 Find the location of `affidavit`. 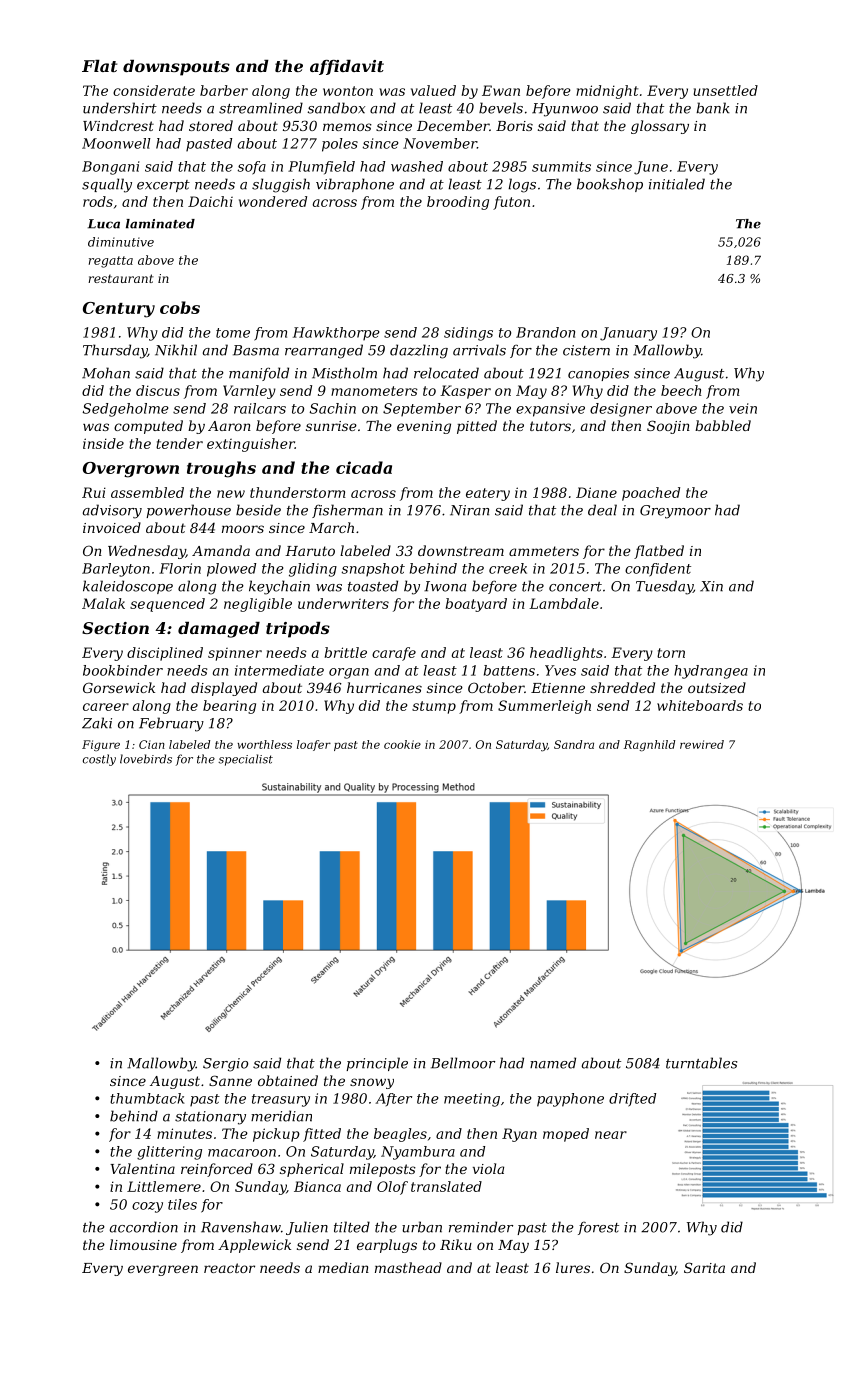

affidavit is located at coordinates (347, 67).
